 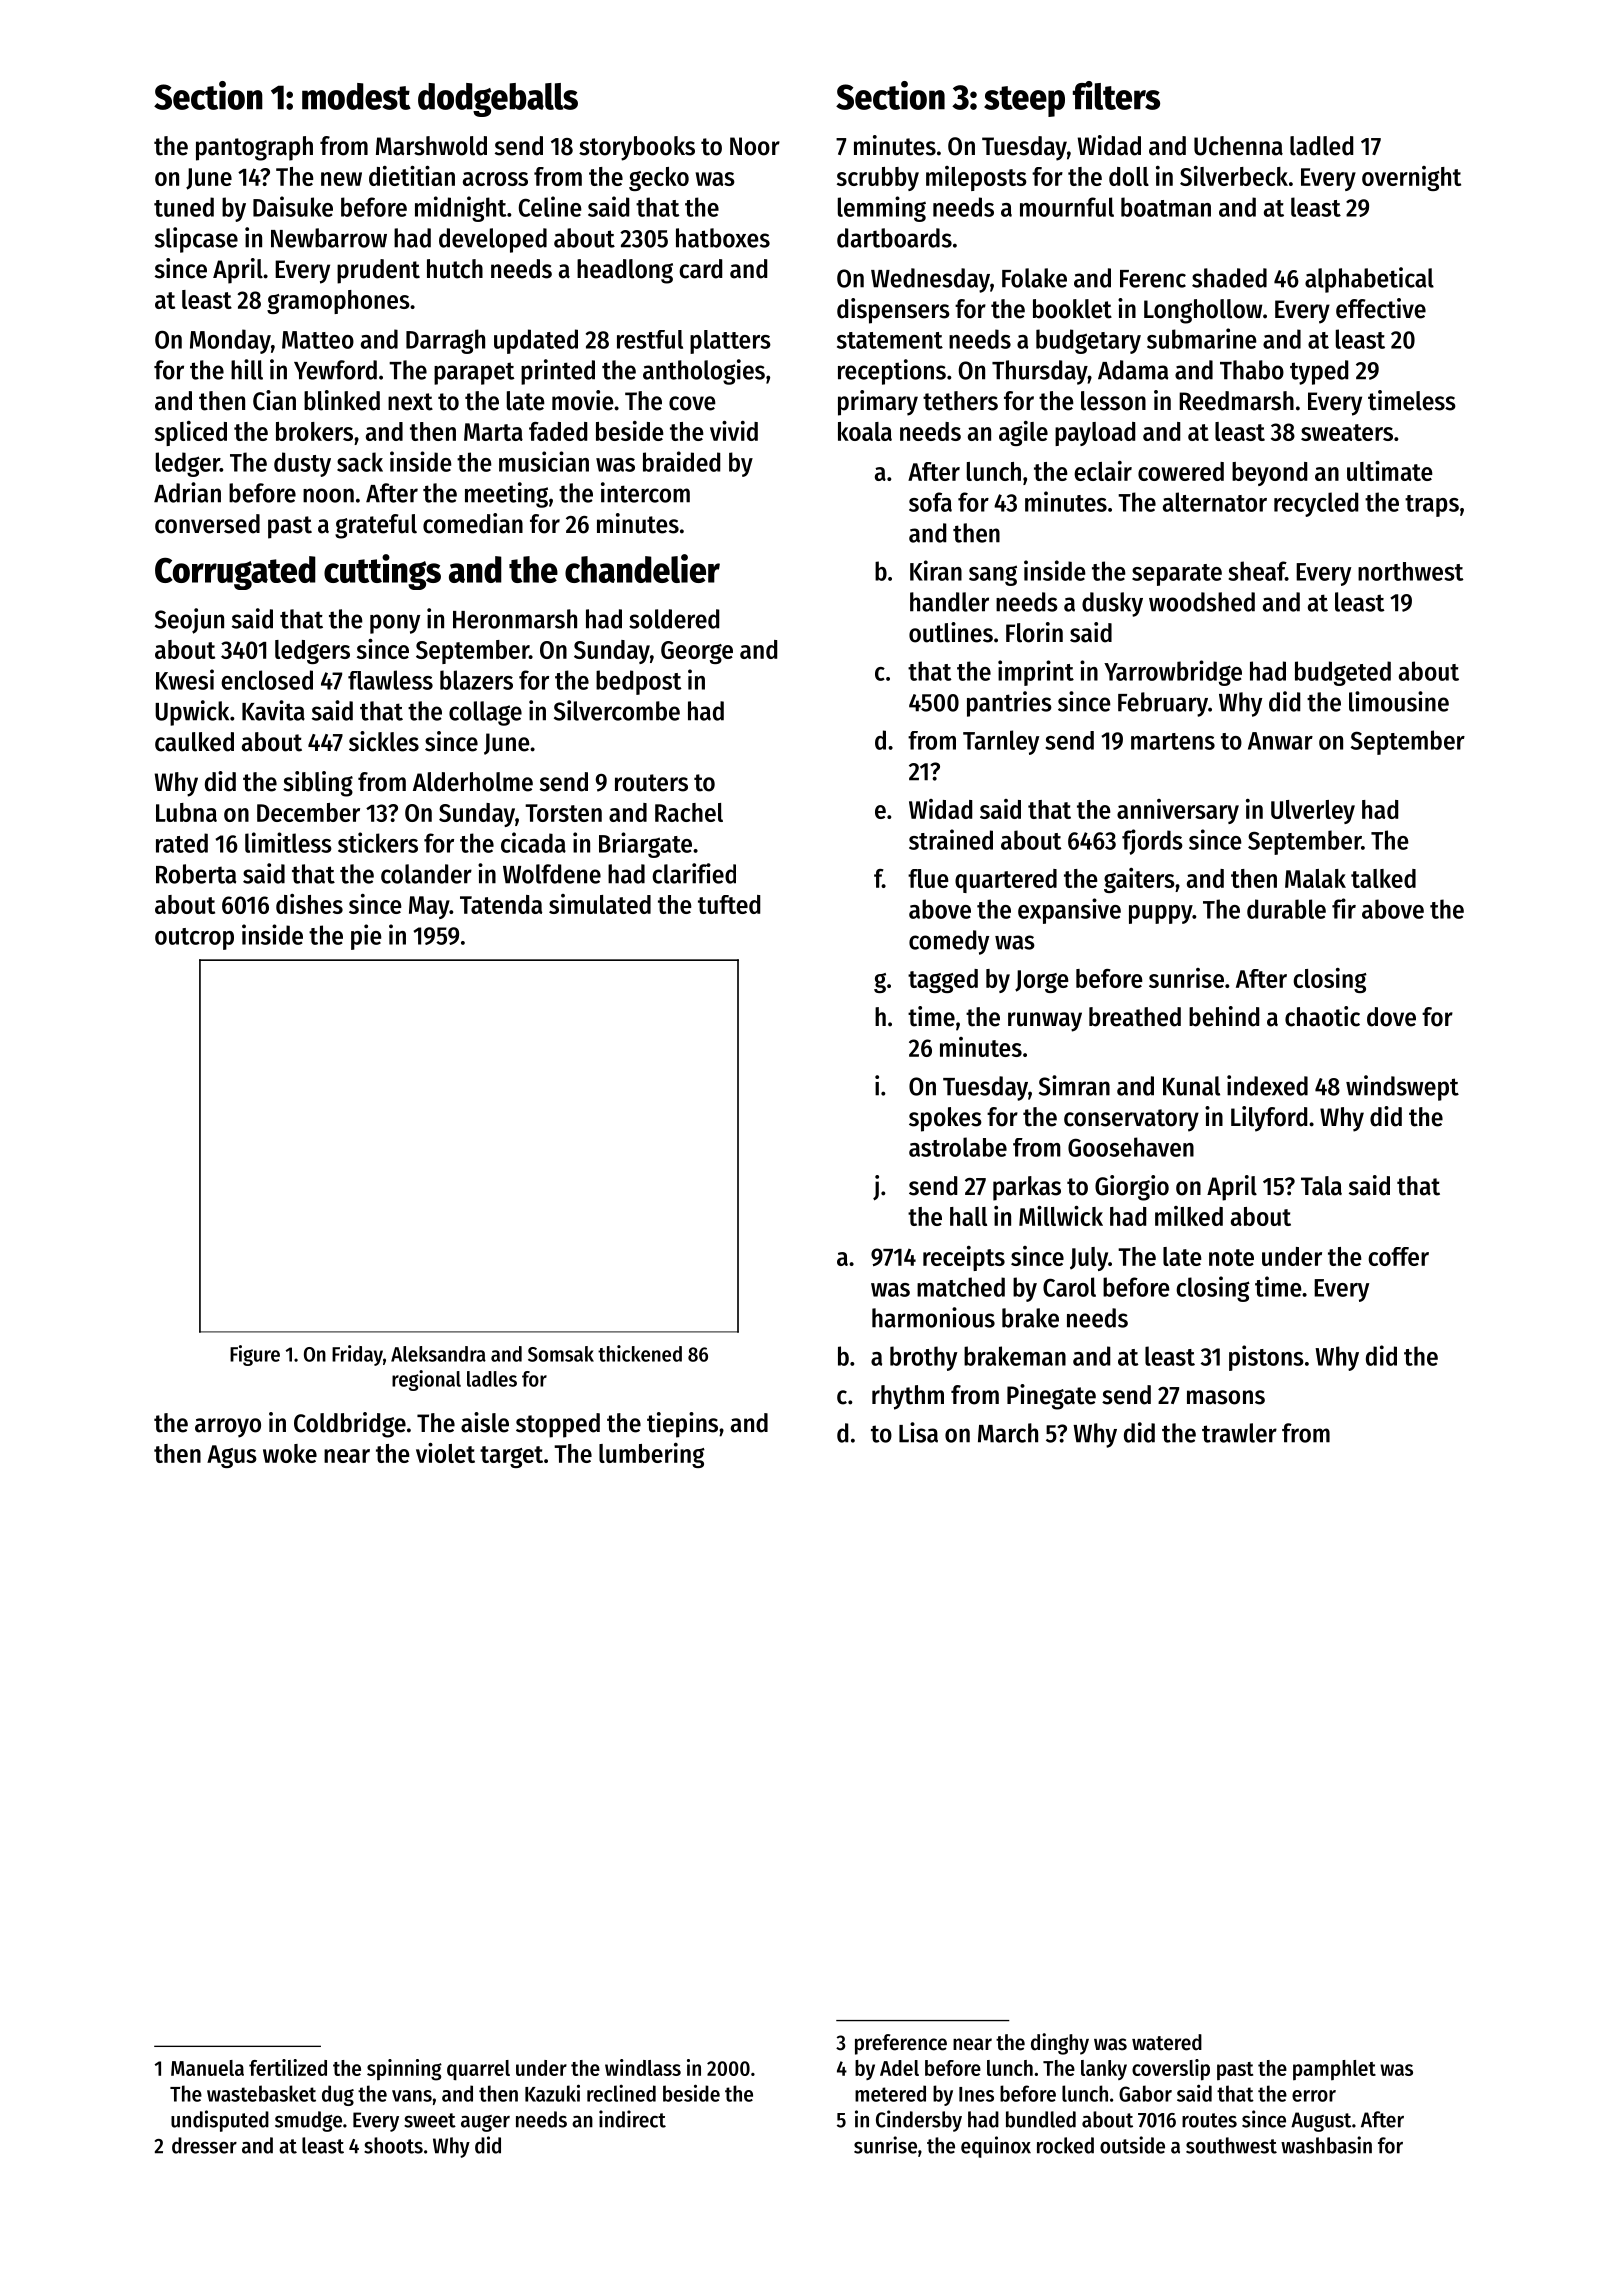 I want to click on Tatenda, so click(x=501, y=904).
